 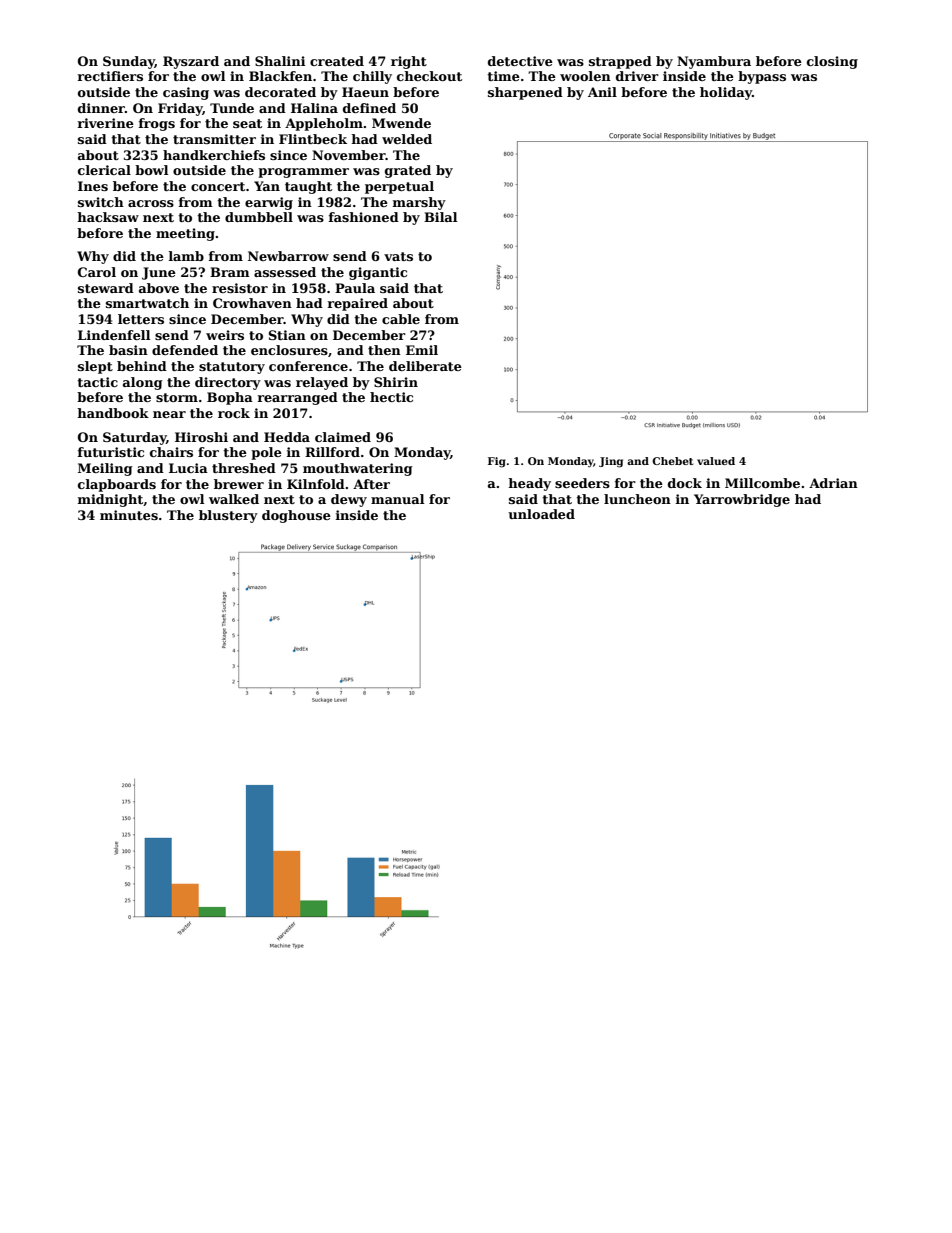 What do you see at coordinates (401, 319) in the screenshot?
I see `cable` at bounding box center [401, 319].
